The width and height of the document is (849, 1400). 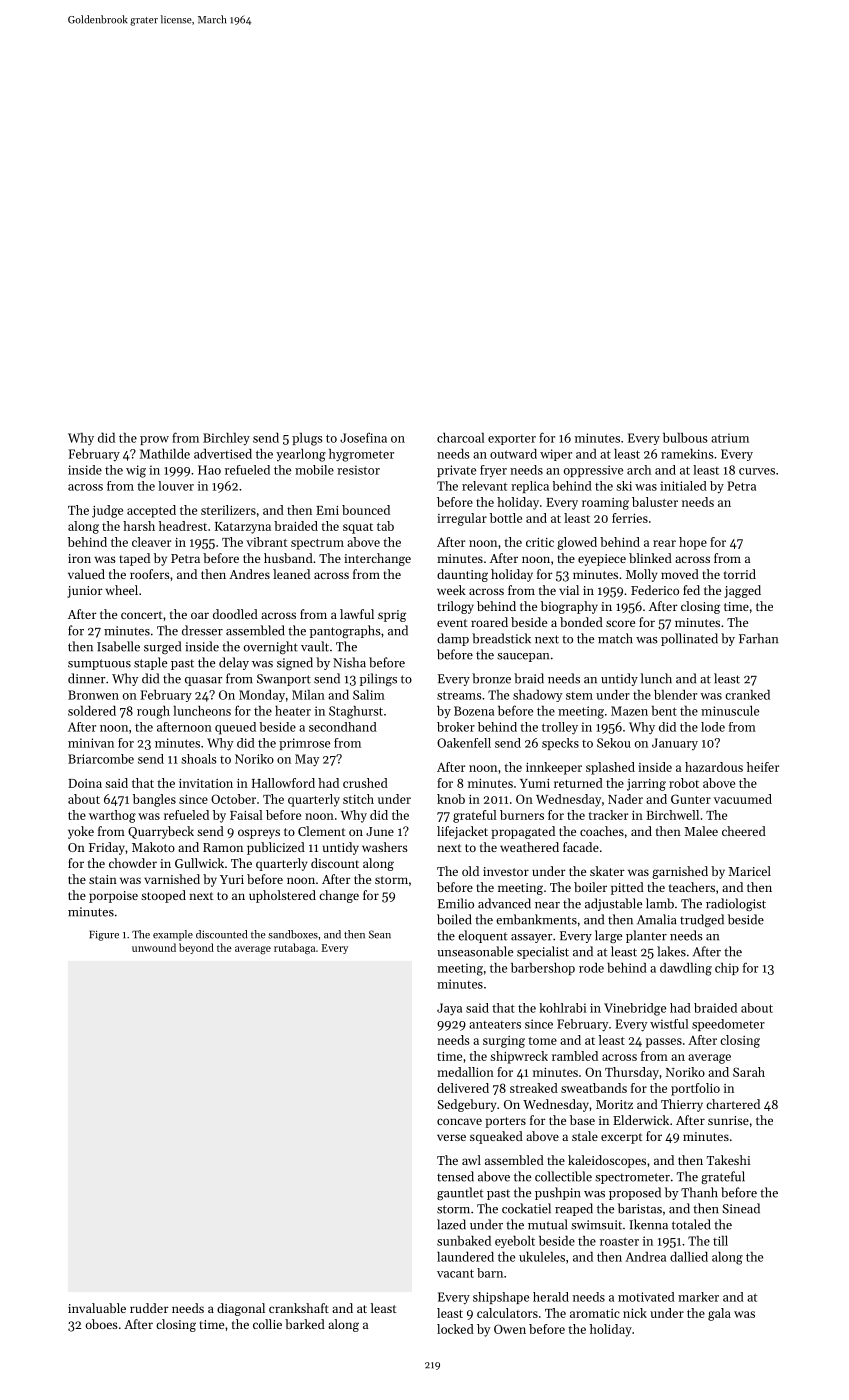 What do you see at coordinates (154, 800) in the document?
I see `bangles` at bounding box center [154, 800].
